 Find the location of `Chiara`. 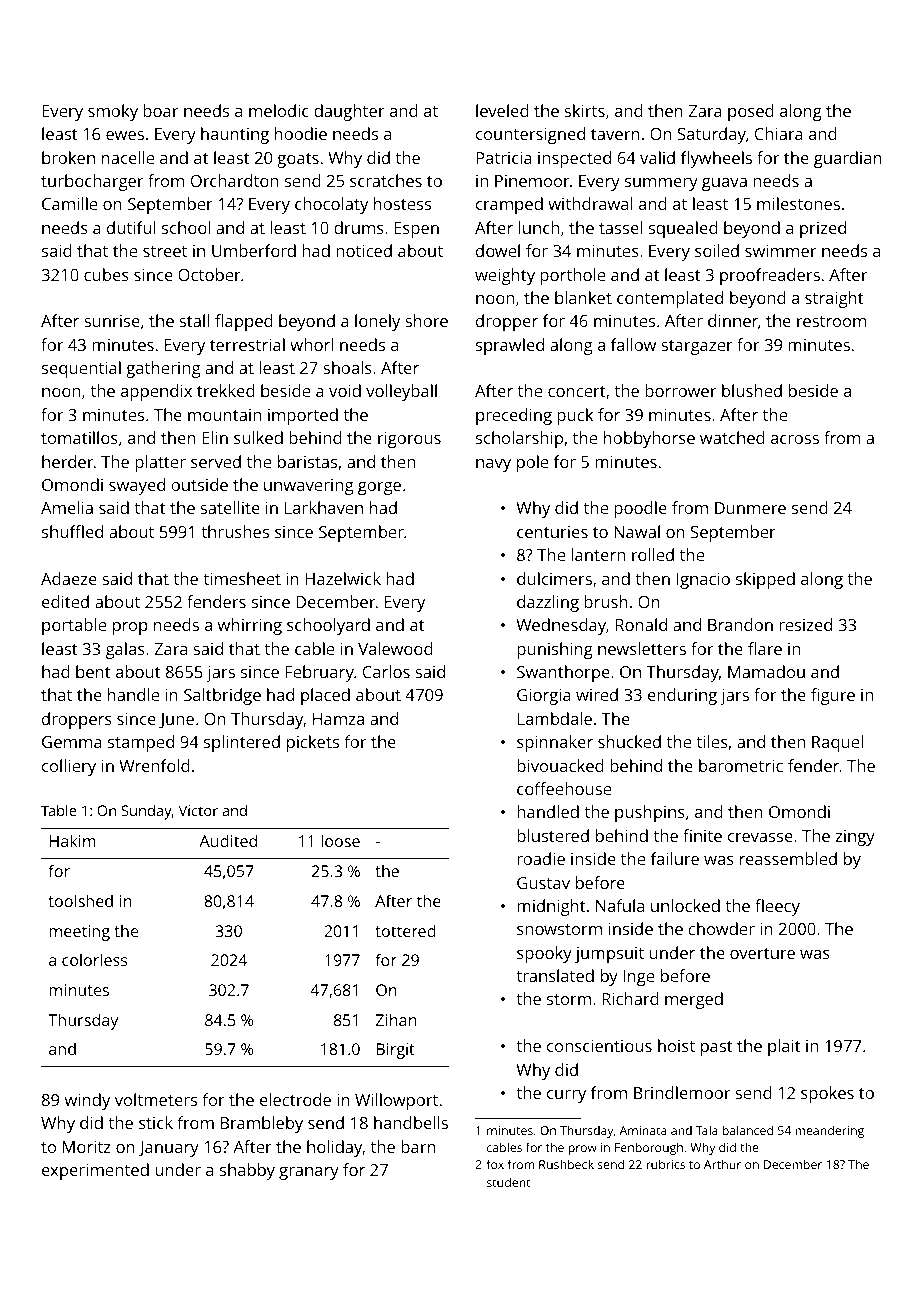

Chiara is located at coordinates (779, 133).
